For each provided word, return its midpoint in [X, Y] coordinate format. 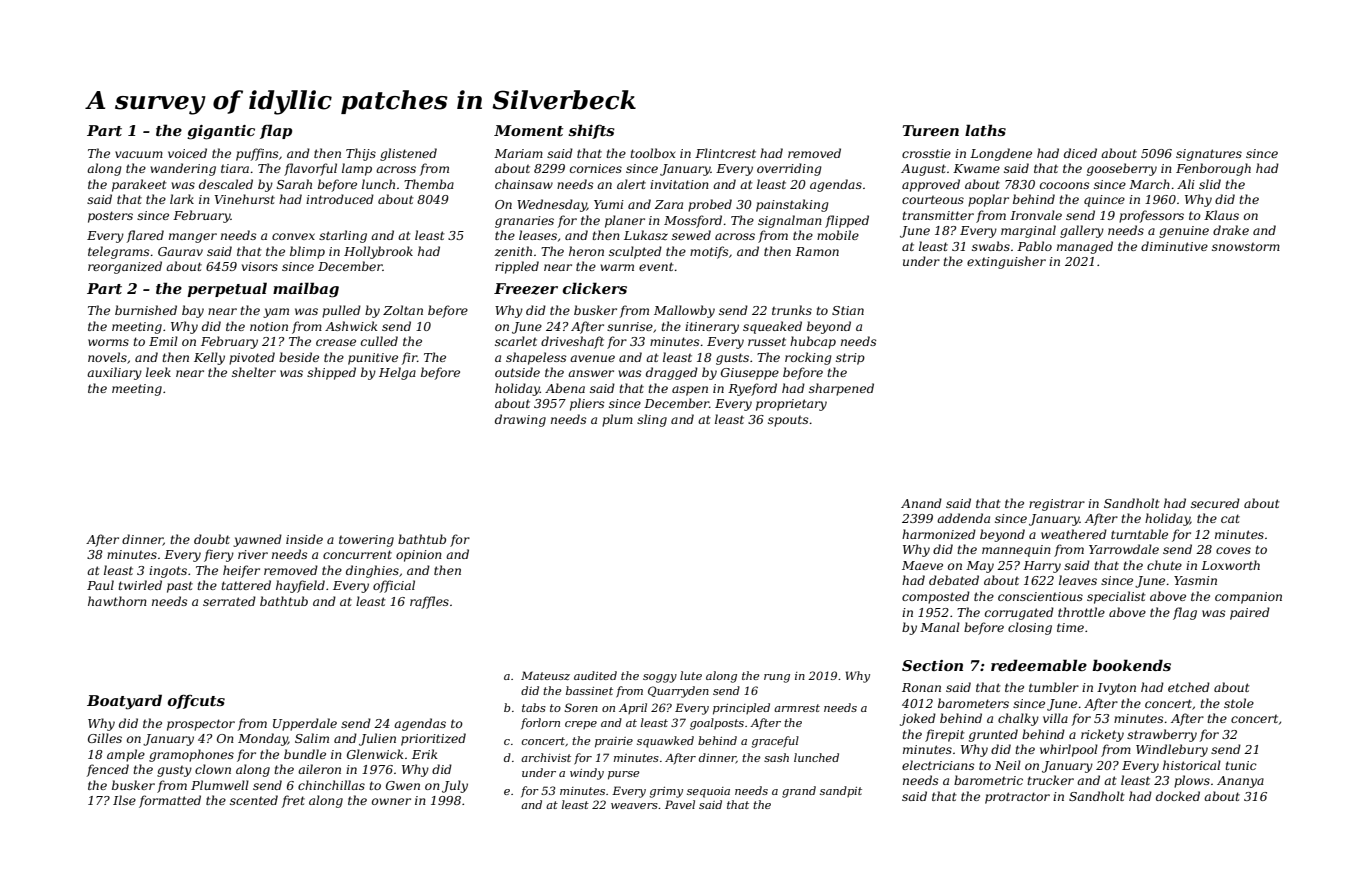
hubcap [813, 342]
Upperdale [305, 724]
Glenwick [375, 754]
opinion [419, 556]
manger [193, 238]
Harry [1042, 567]
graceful [775, 742]
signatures [1209, 155]
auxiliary [114, 373]
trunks [792, 310]
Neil [1008, 765]
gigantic [221, 132]
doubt [212, 539]
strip [850, 359]
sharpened [841, 389]
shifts [591, 131]
